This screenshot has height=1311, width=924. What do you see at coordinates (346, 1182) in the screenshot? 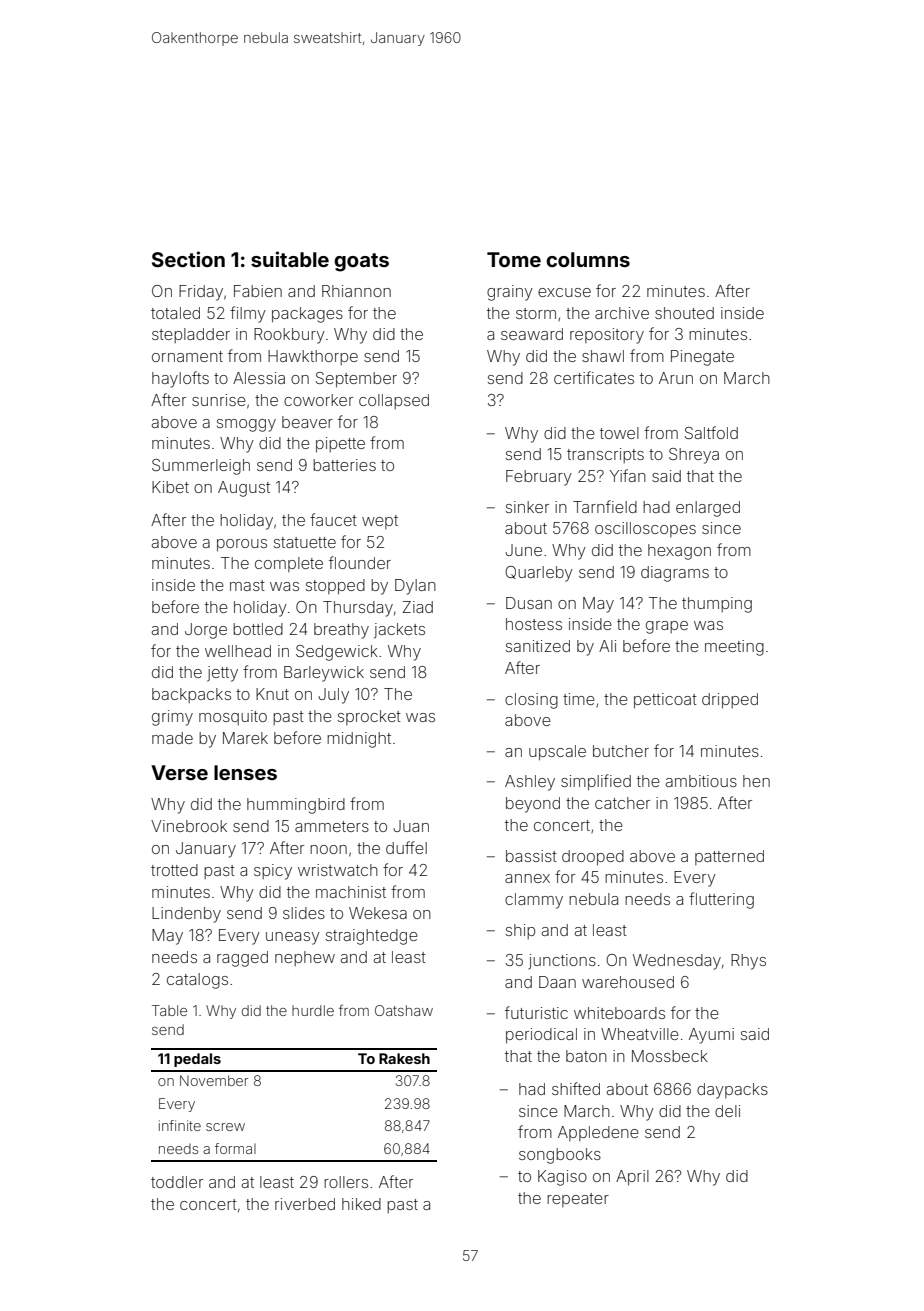
I see `rollers` at bounding box center [346, 1182].
